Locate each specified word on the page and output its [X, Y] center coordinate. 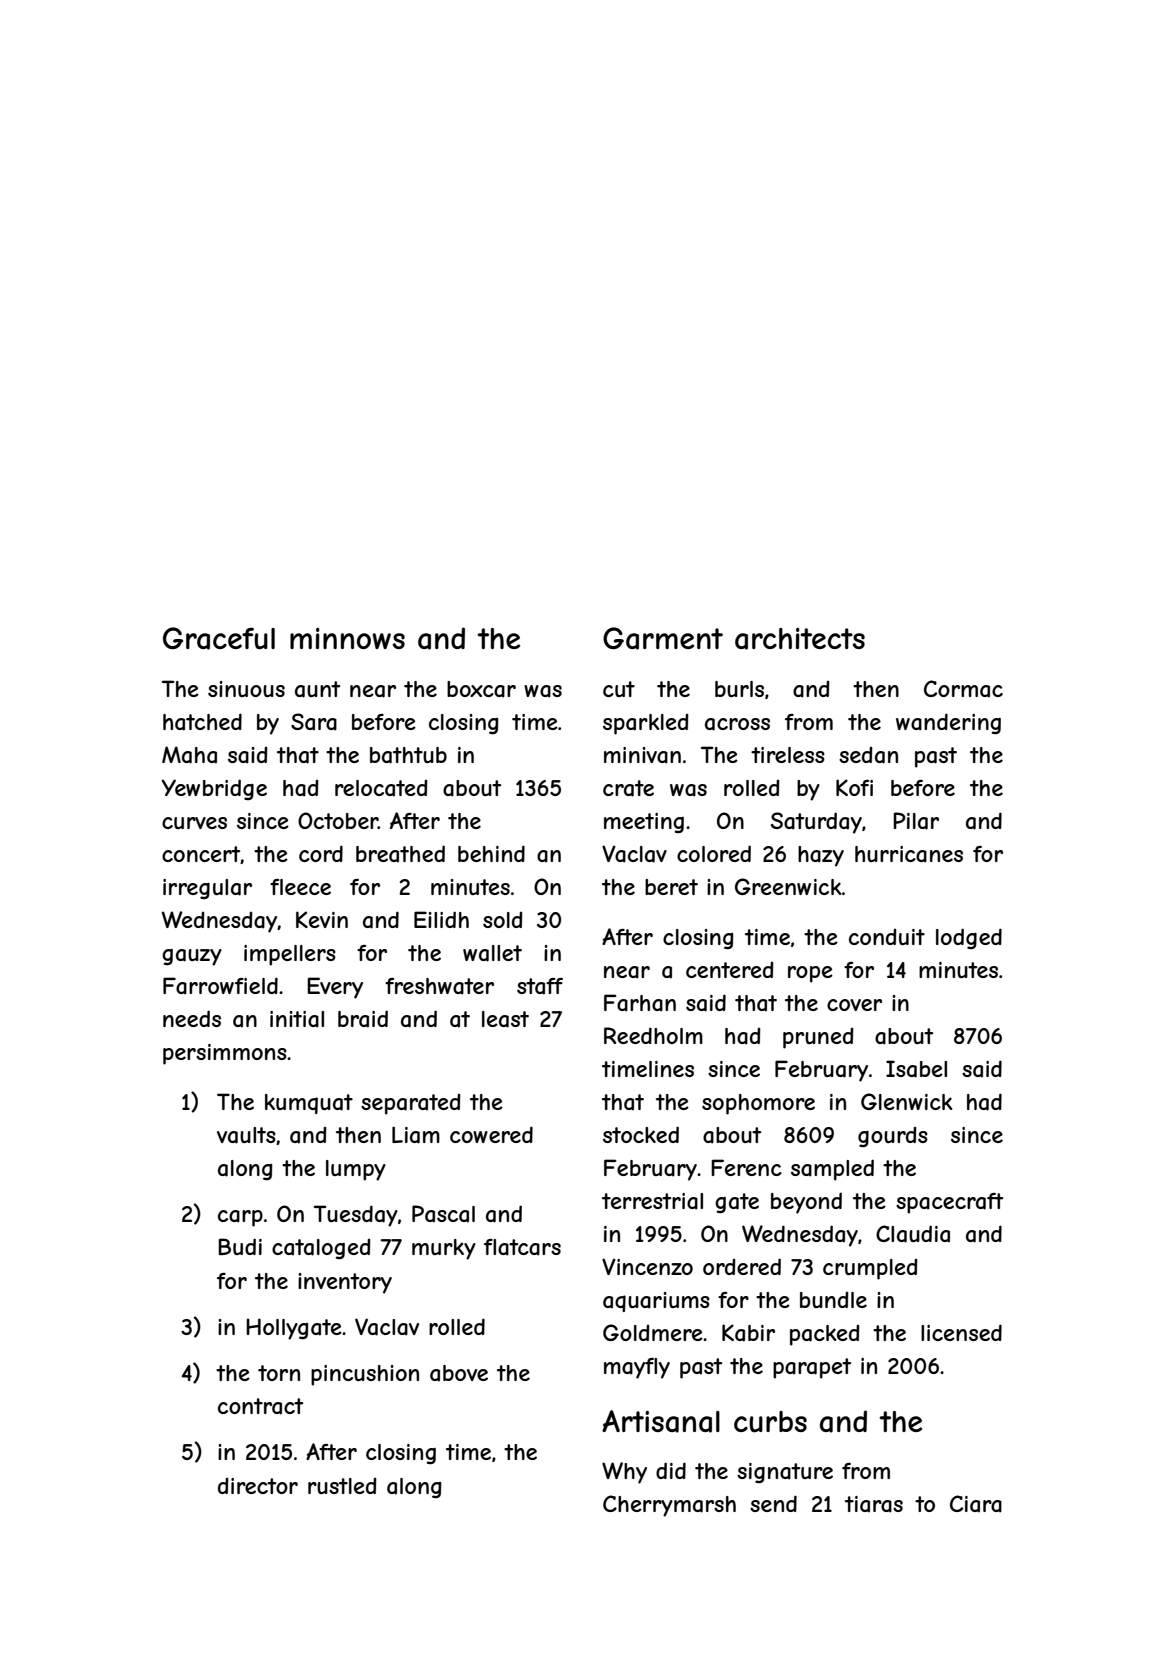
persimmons [225, 1054]
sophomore [758, 1104]
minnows [347, 638]
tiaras [874, 1504]
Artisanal [661, 1421]
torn [279, 1373]
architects [800, 639]
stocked [641, 1134]
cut [619, 689]
